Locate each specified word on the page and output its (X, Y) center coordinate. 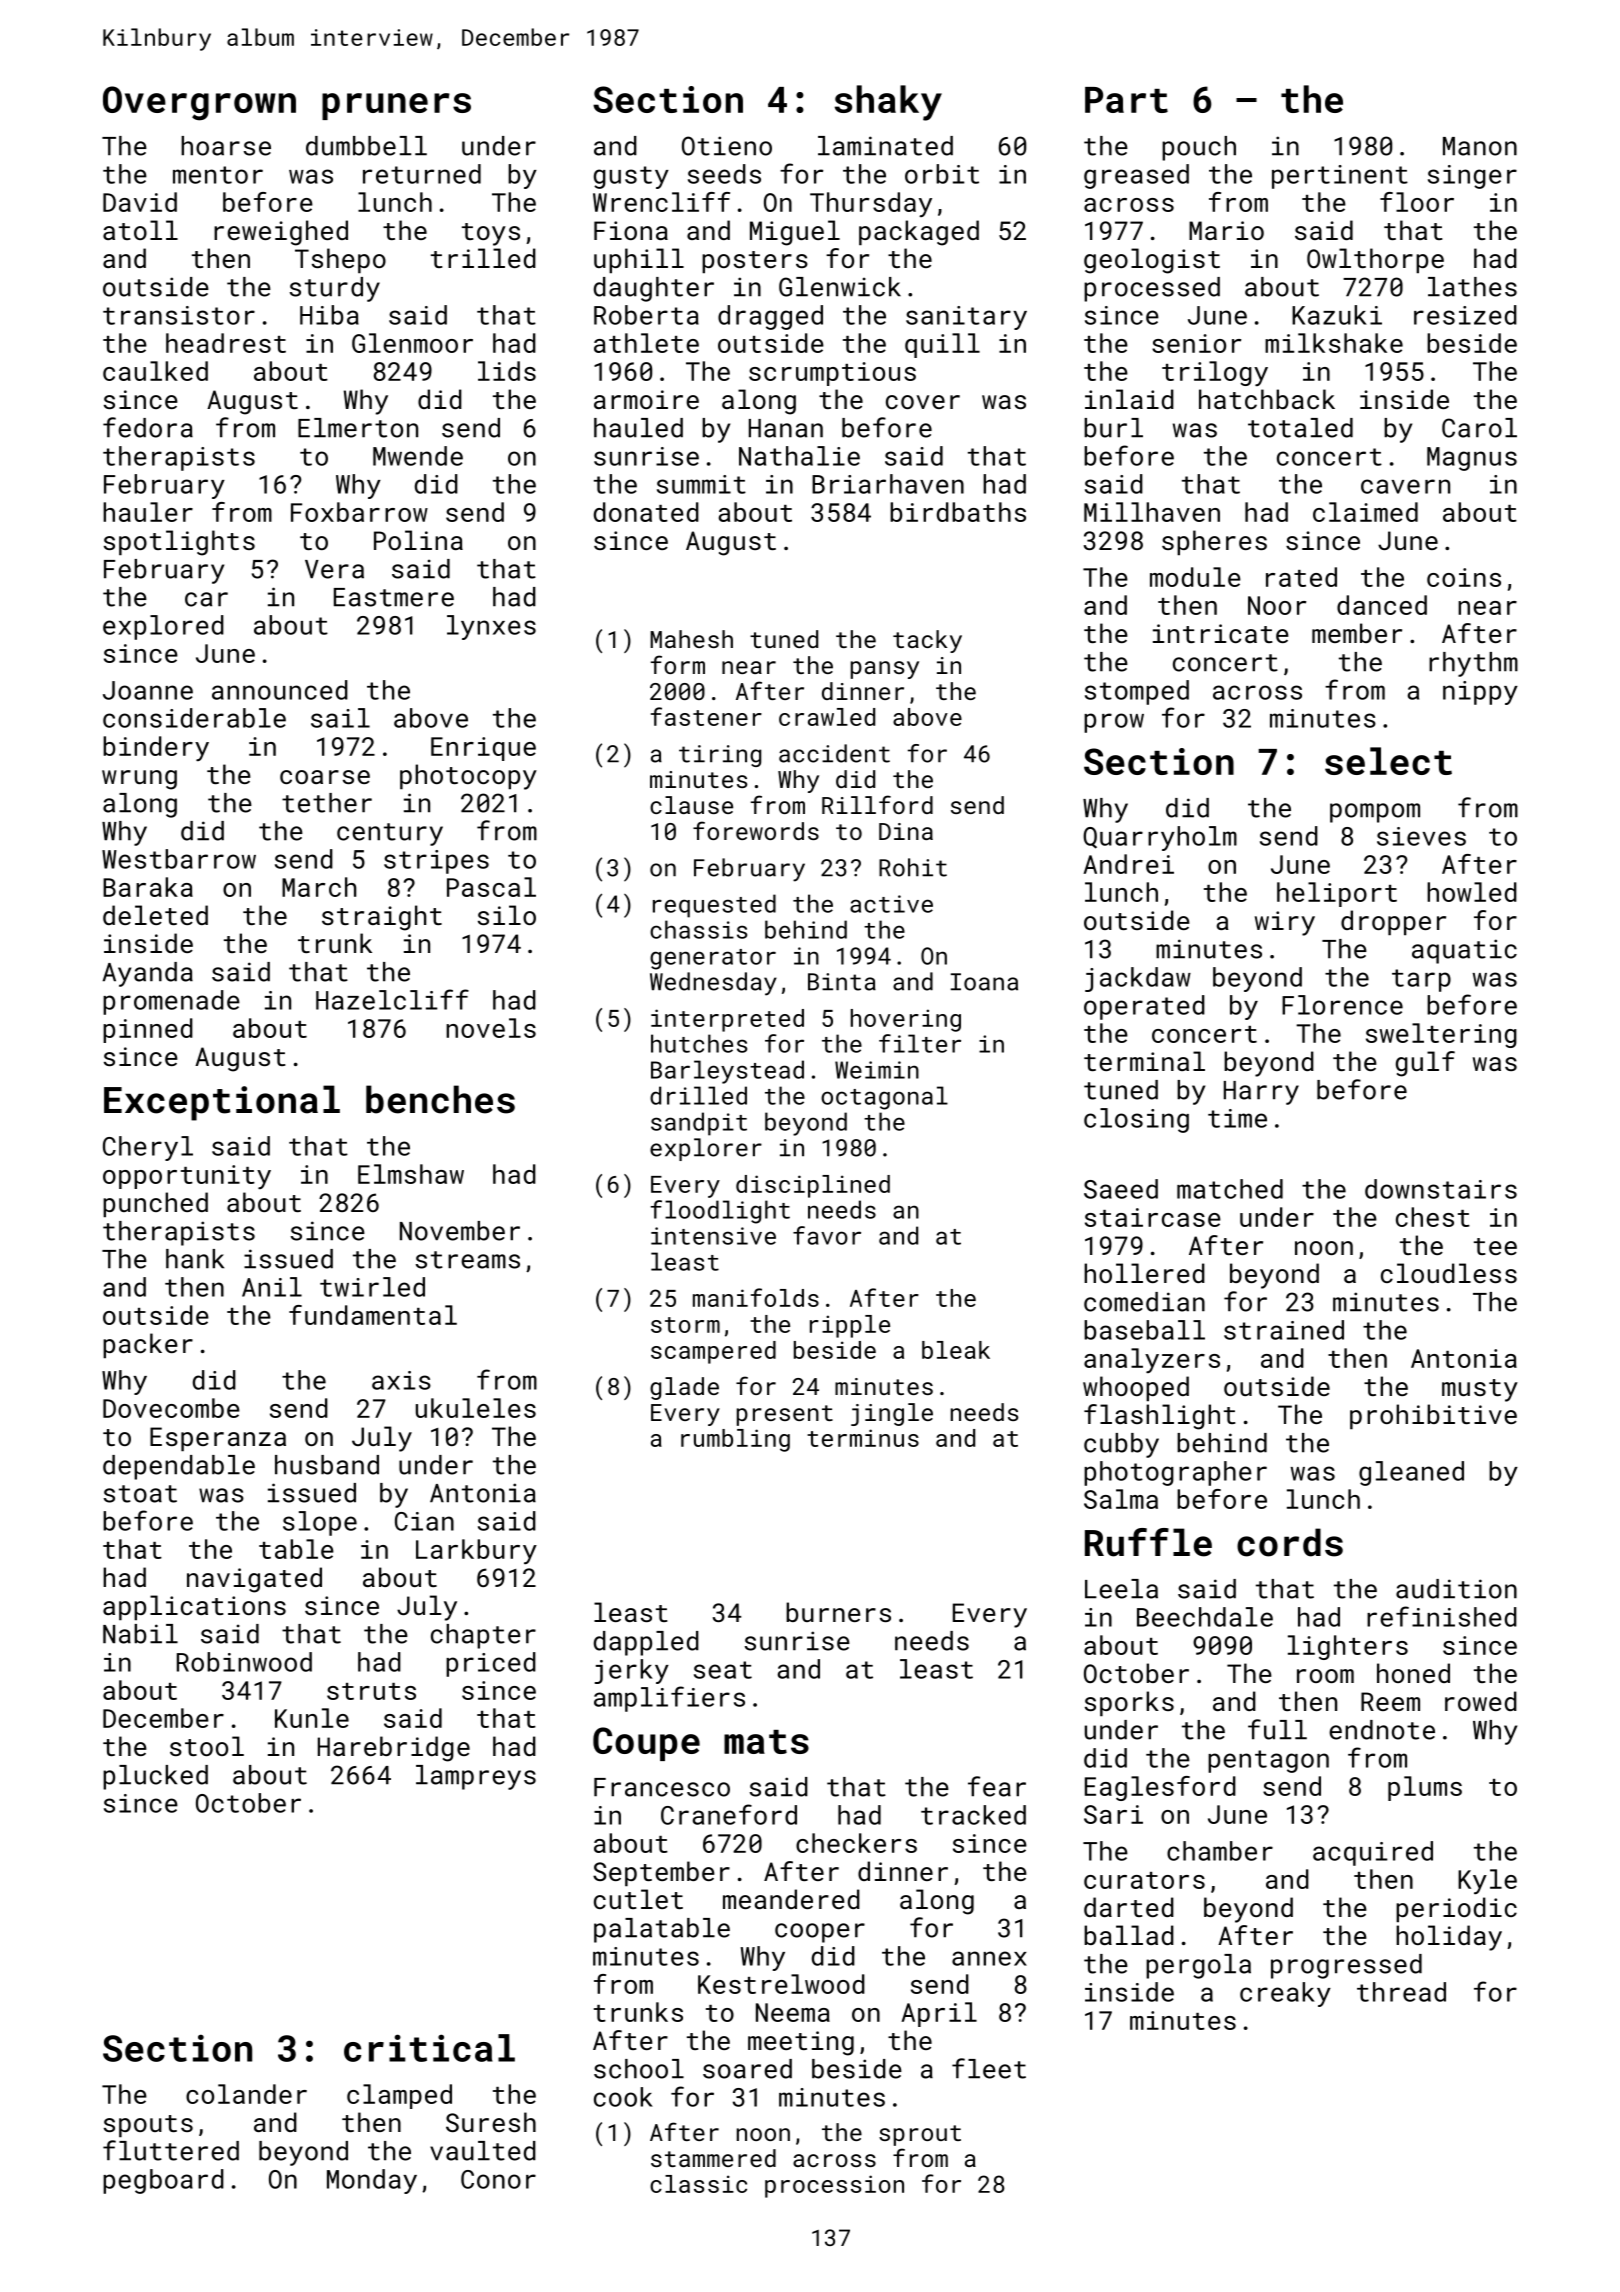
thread (1401, 1992)
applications (194, 1607)
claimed (1365, 512)
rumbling (735, 1440)
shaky (888, 103)
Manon (1480, 146)
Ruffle (1148, 1542)
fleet (989, 2068)
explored (163, 627)
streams (468, 1260)
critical (429, 2048)
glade (684, 1388)
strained (1284, 1330)
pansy (885, 670)
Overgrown (199, 103)
